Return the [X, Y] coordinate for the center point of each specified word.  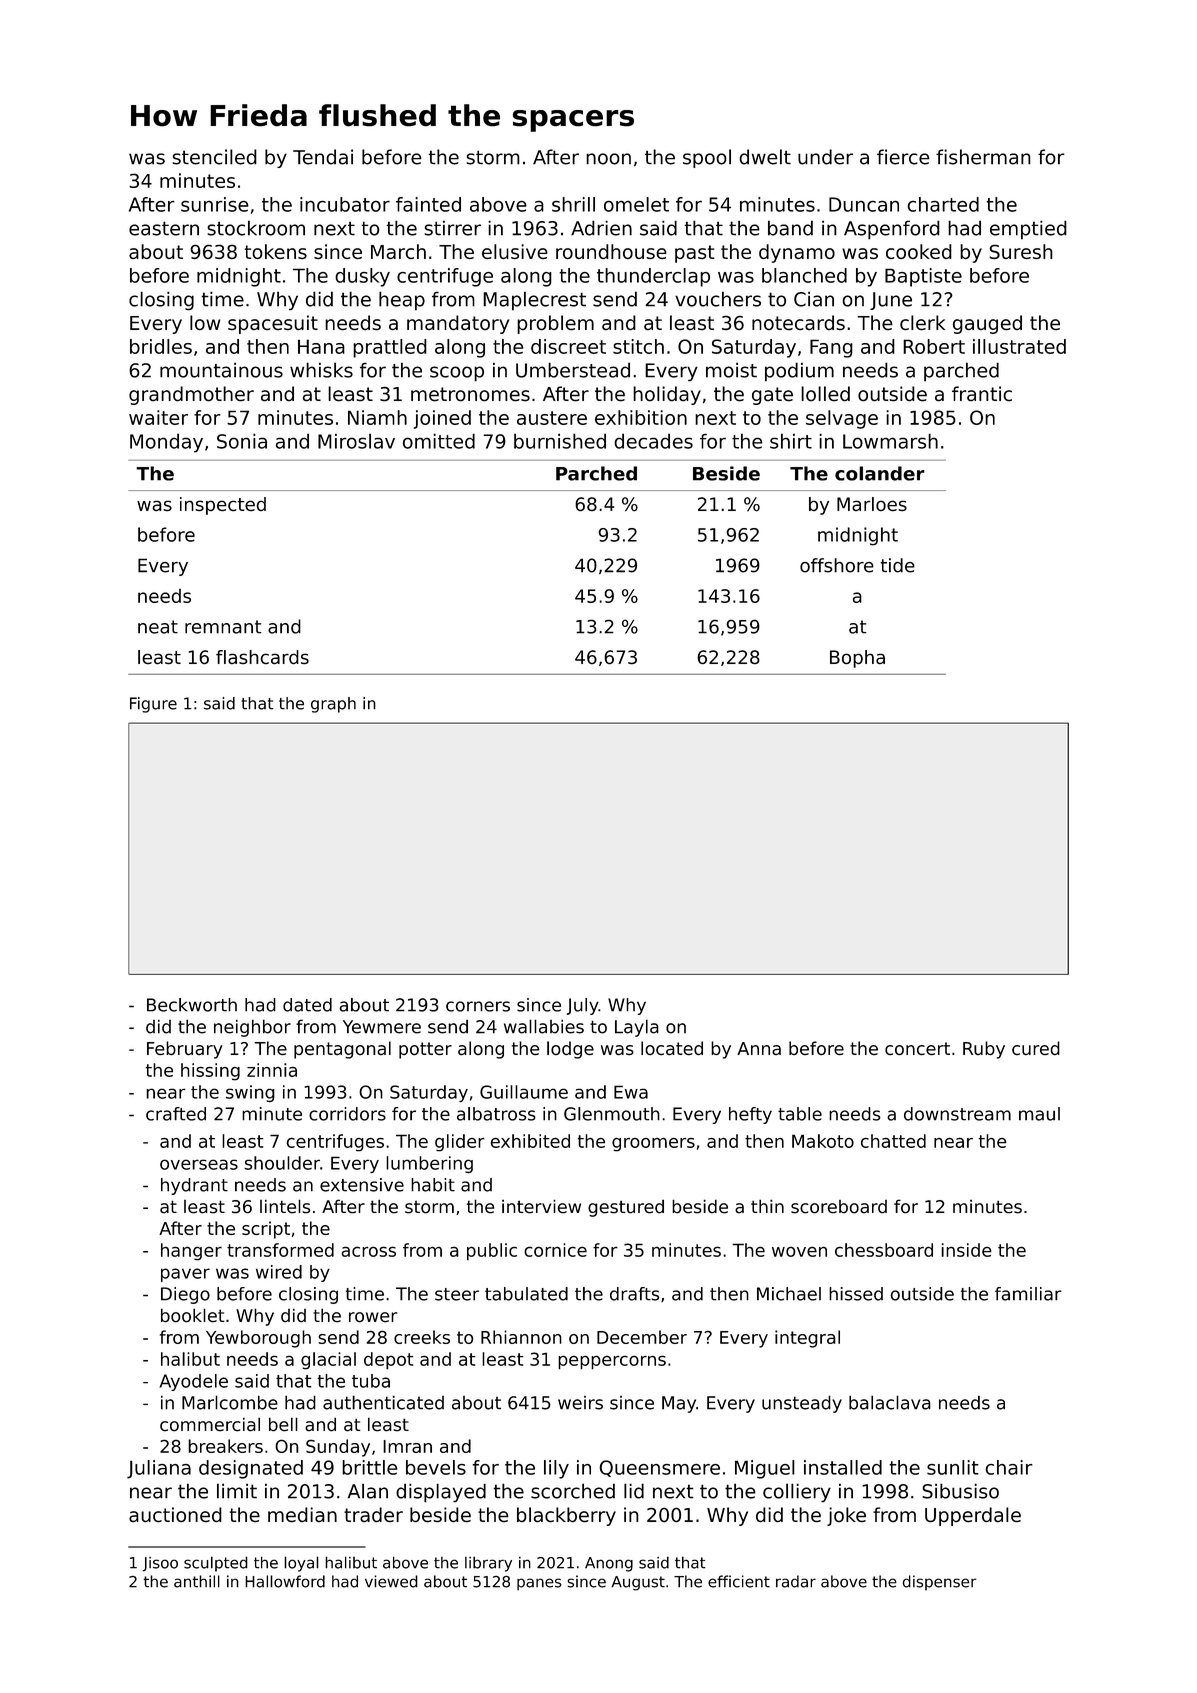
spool [707, 158]
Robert [934, 346]
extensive [362, 1185]
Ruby [984, 1050]
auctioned [175, 1514]
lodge [570, 1050]
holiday [667, 395]
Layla [637, 1028]
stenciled [214, 157]
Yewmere [382, 1027]
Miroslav [356, 441]
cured [1036, 1048]
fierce [903, 157]
